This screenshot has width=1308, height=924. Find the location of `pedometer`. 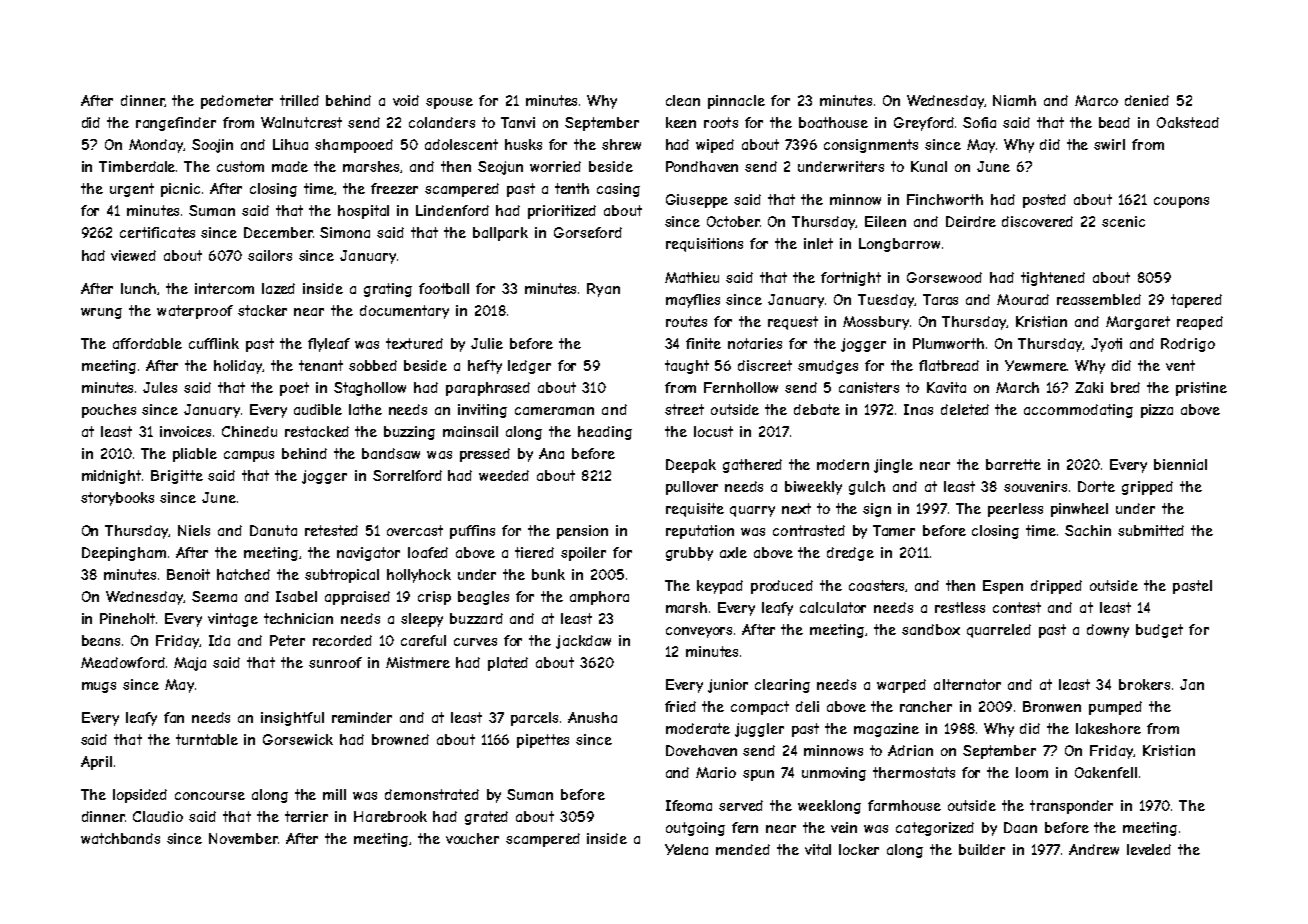

pedometer is located at coordinates (237, 102).
